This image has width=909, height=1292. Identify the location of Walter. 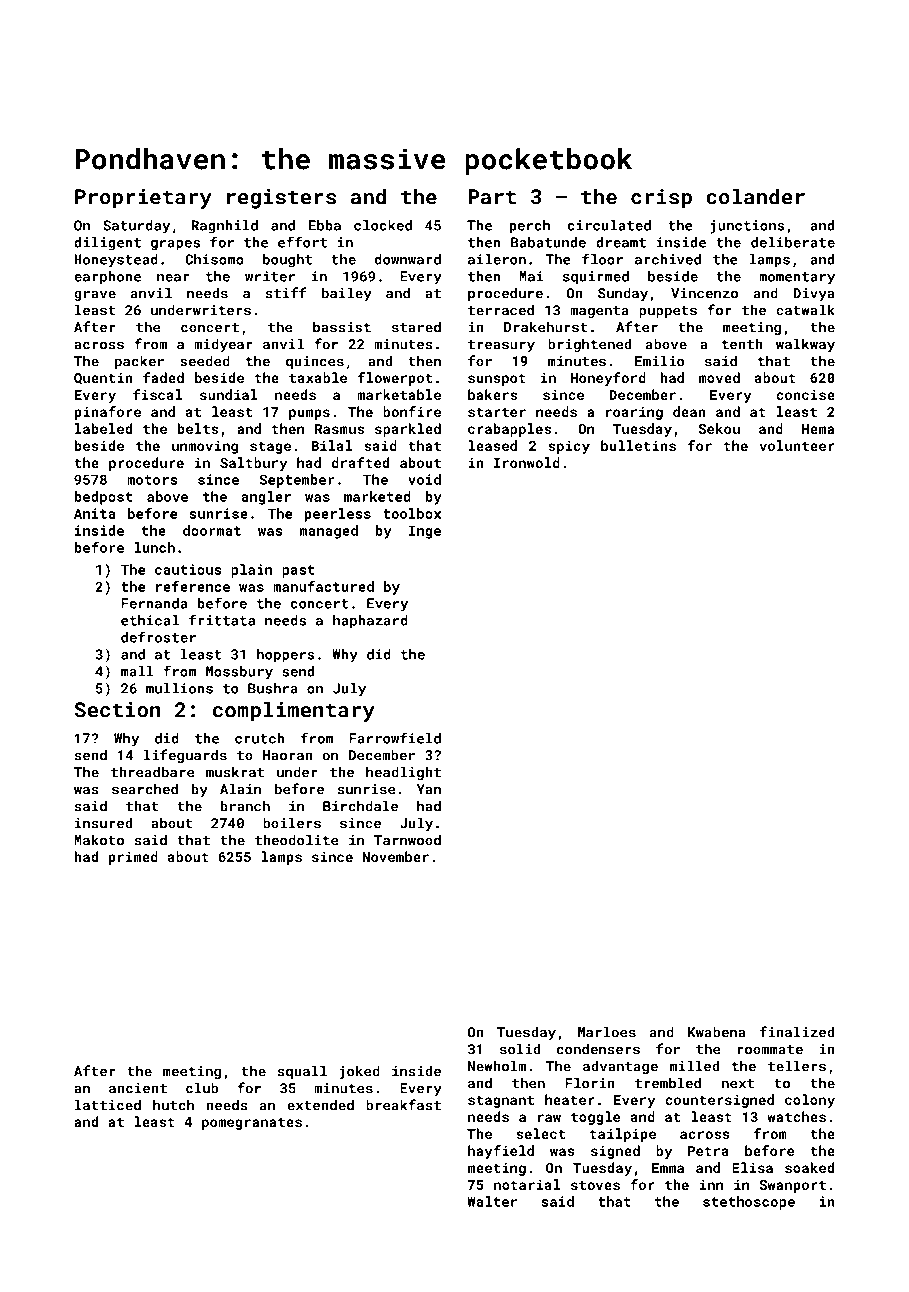
(492, 1201).
